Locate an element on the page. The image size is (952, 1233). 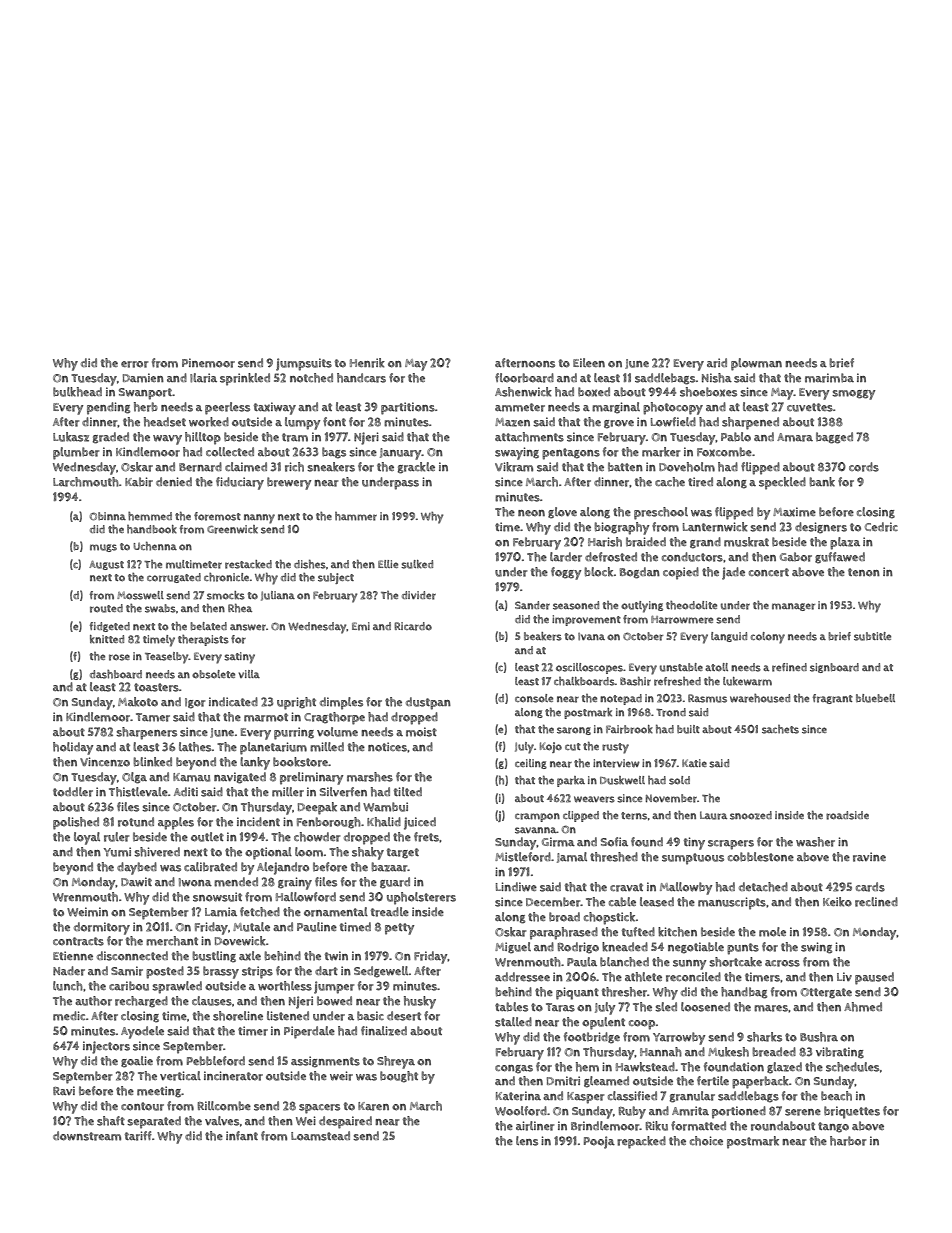
merchant is located at coordinates (172, 941).
